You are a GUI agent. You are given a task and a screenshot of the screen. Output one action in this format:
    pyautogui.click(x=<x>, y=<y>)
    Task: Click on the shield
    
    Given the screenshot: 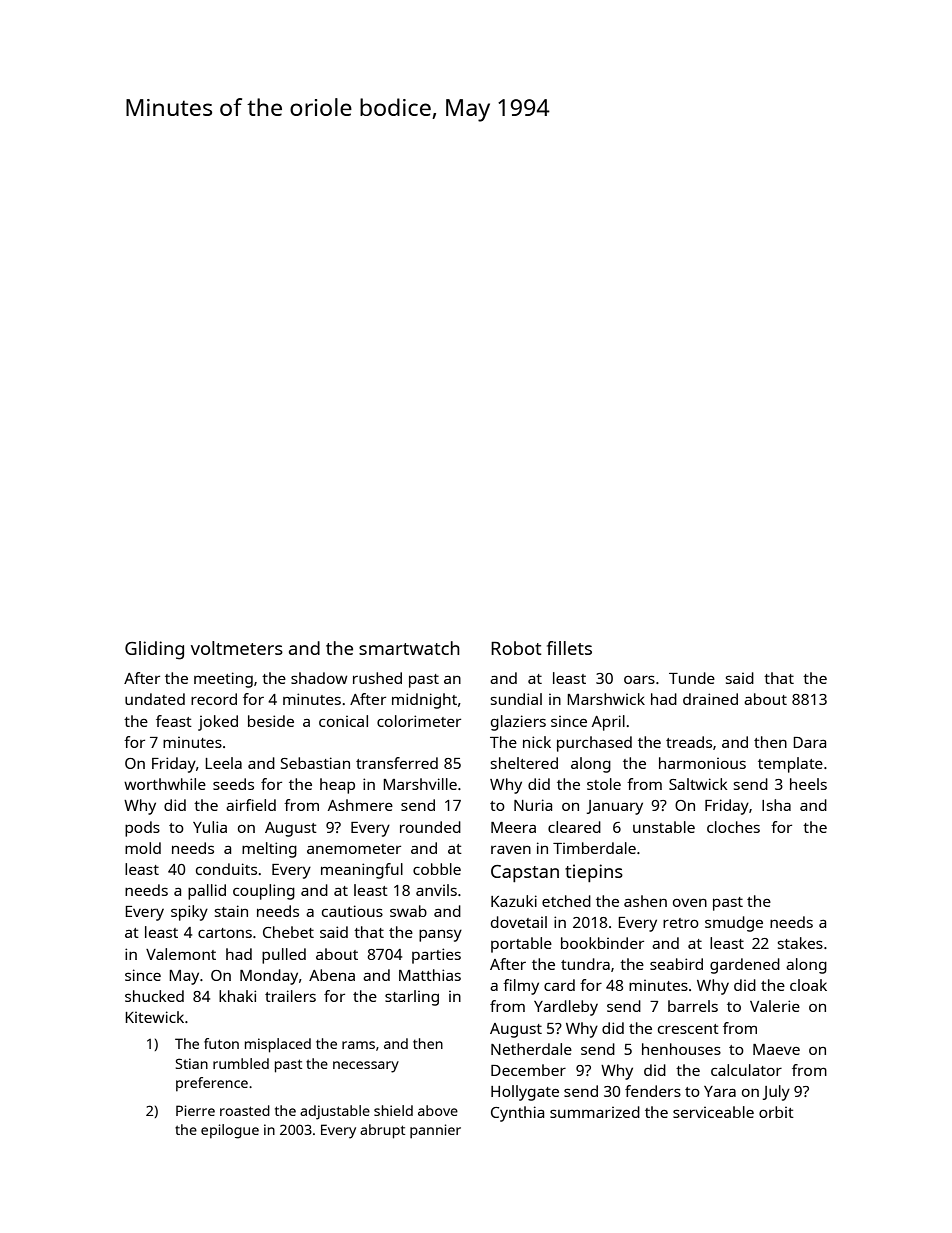 What is the action you would take?
    pyautogui.click(x=393, y=1110)
